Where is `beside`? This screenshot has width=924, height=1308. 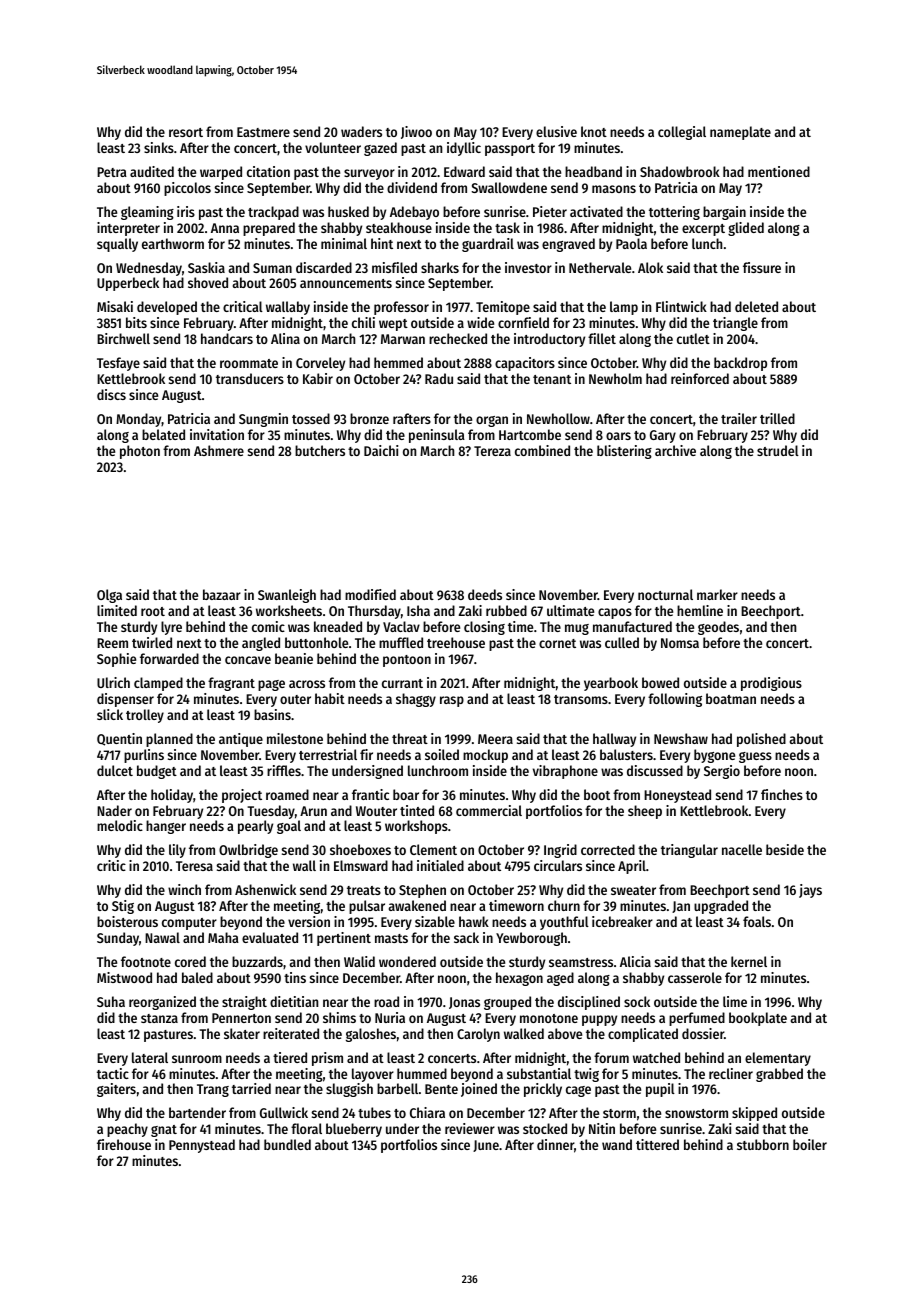 beside is located at coordinates (785, 849).
